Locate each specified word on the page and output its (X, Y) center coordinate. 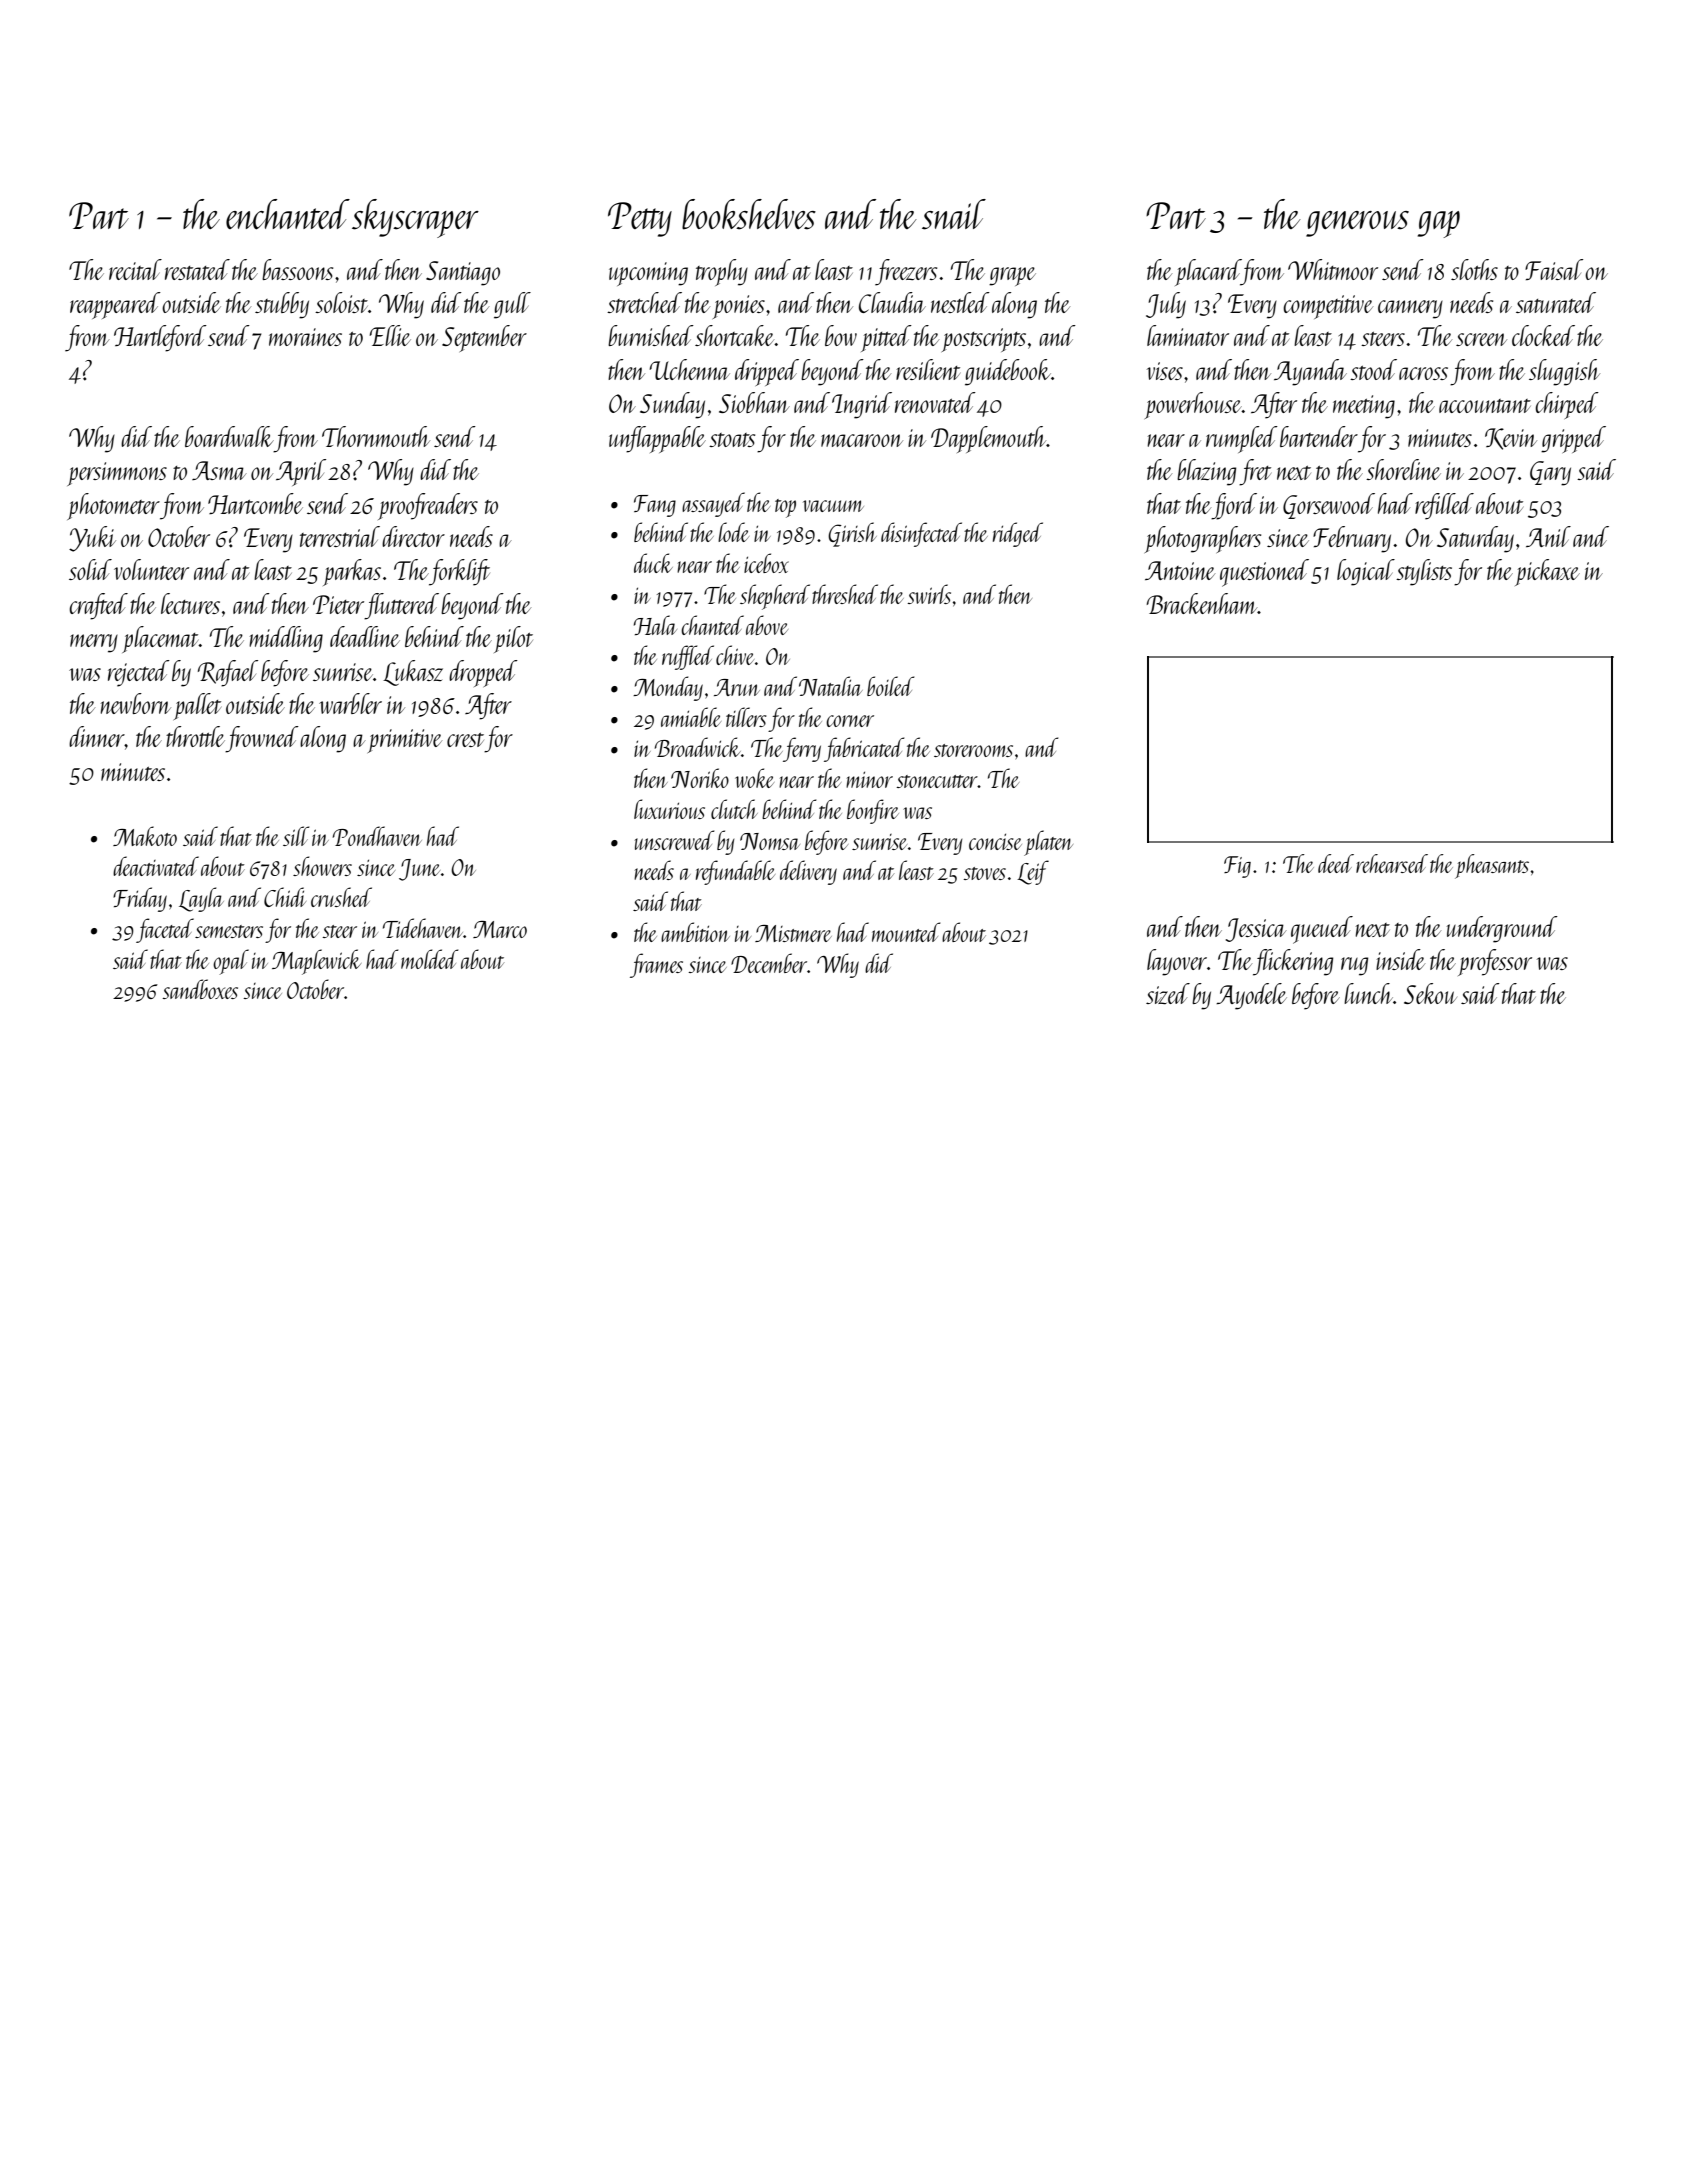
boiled (890, 686)
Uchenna (689, 369)
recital (135, 269)
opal (231, 962)
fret (1255, 472)
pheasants (1492, 866)
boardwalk (229, 436)
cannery (1410, 309)
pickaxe (1547, 572)
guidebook (1008, 372)
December (769, 963)
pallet (197, 706)
